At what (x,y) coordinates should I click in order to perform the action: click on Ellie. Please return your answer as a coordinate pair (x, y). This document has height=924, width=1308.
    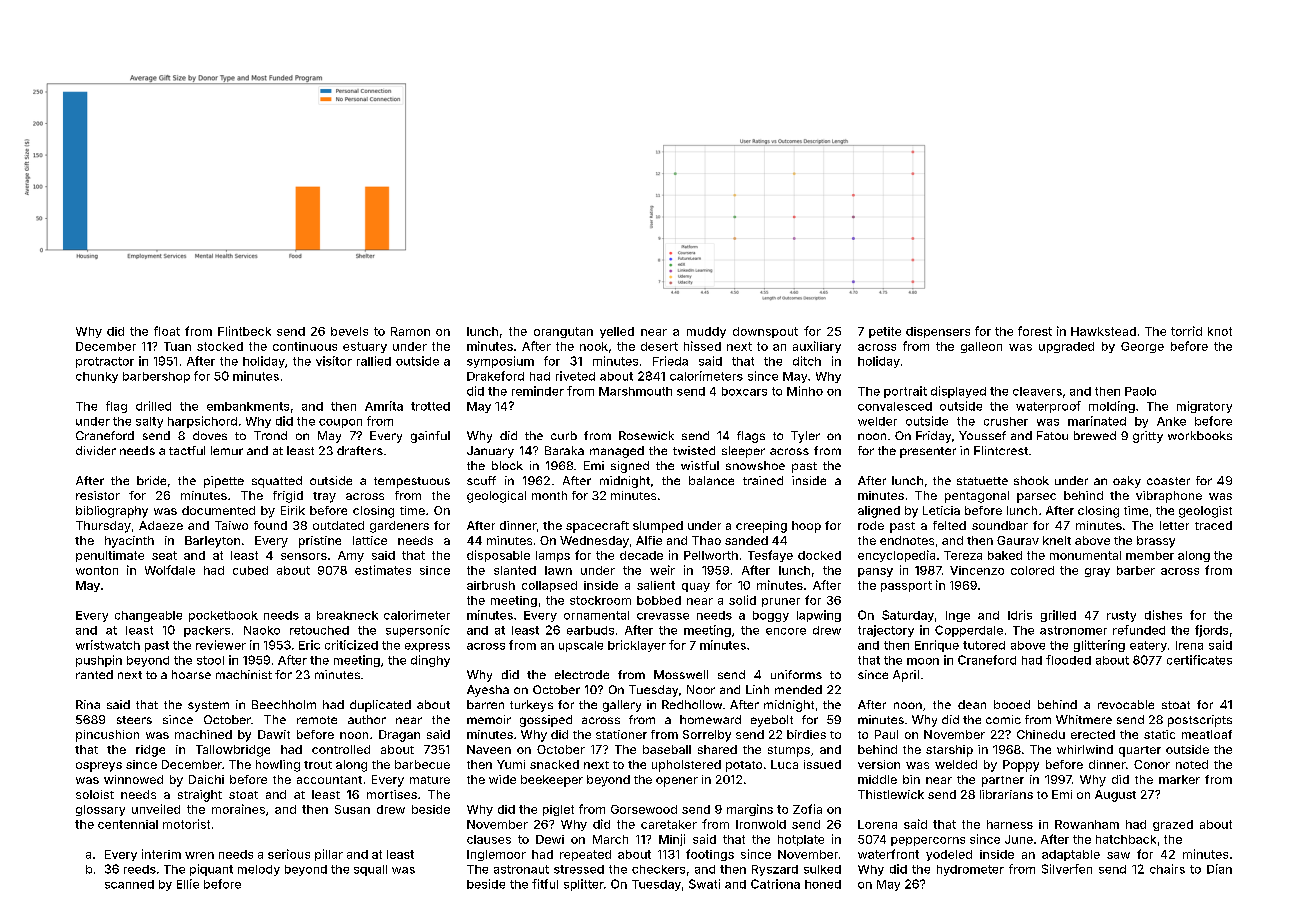
    Looking at the image, I should click on (188, 884).
